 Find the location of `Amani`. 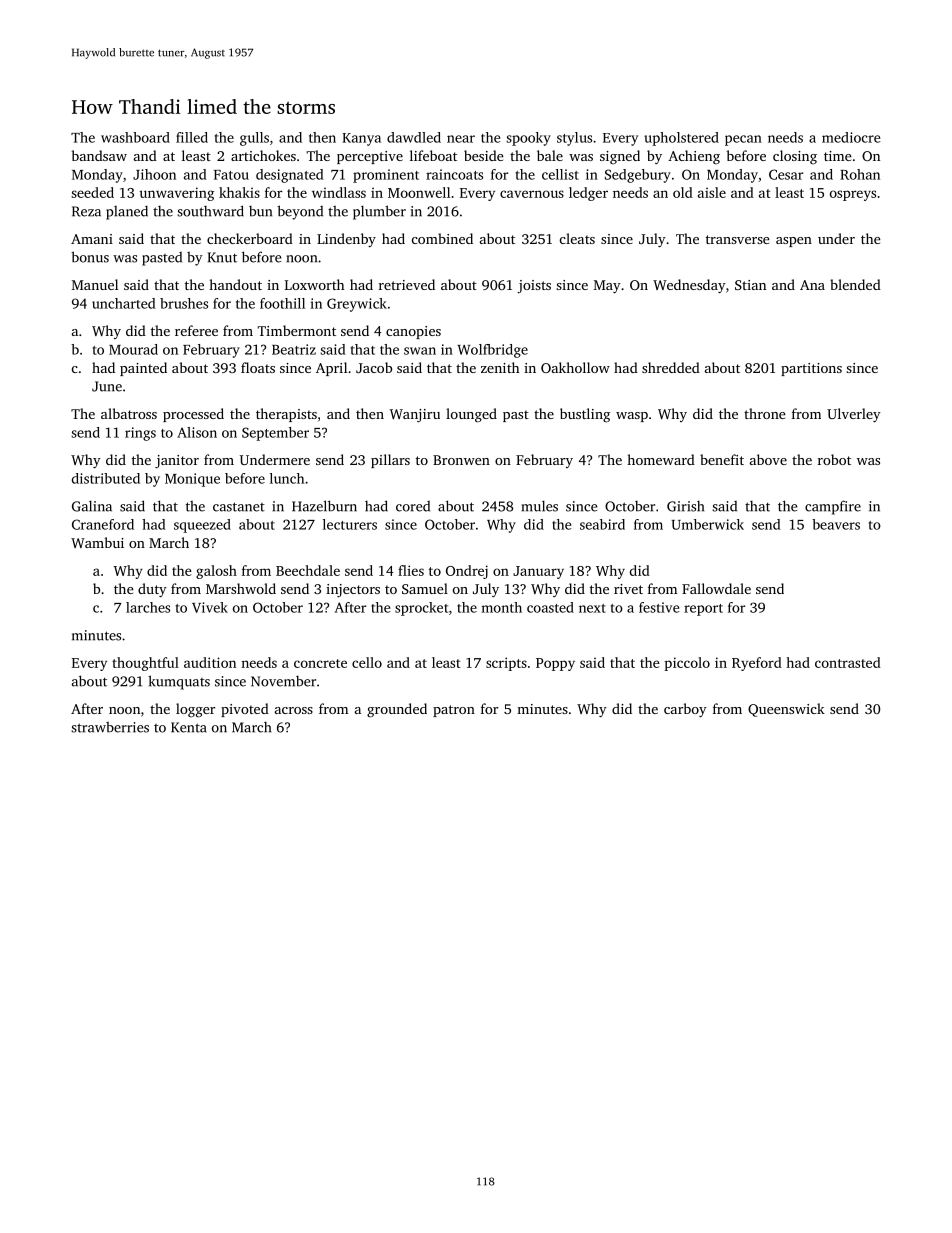

Amani is located at coordinates (92, 239).
